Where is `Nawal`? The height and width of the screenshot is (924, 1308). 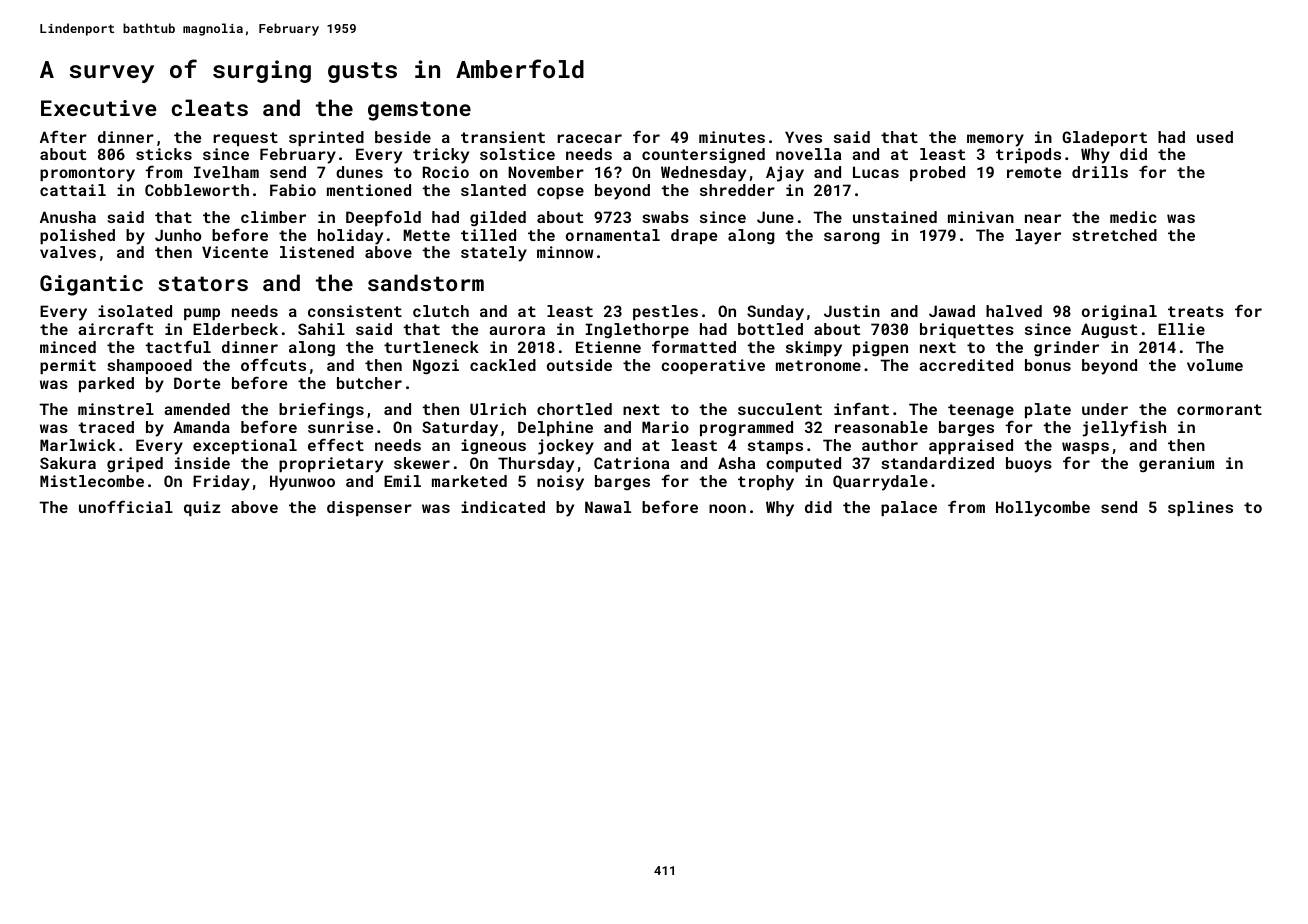 Nawal is located at coordinates (608, 507).
